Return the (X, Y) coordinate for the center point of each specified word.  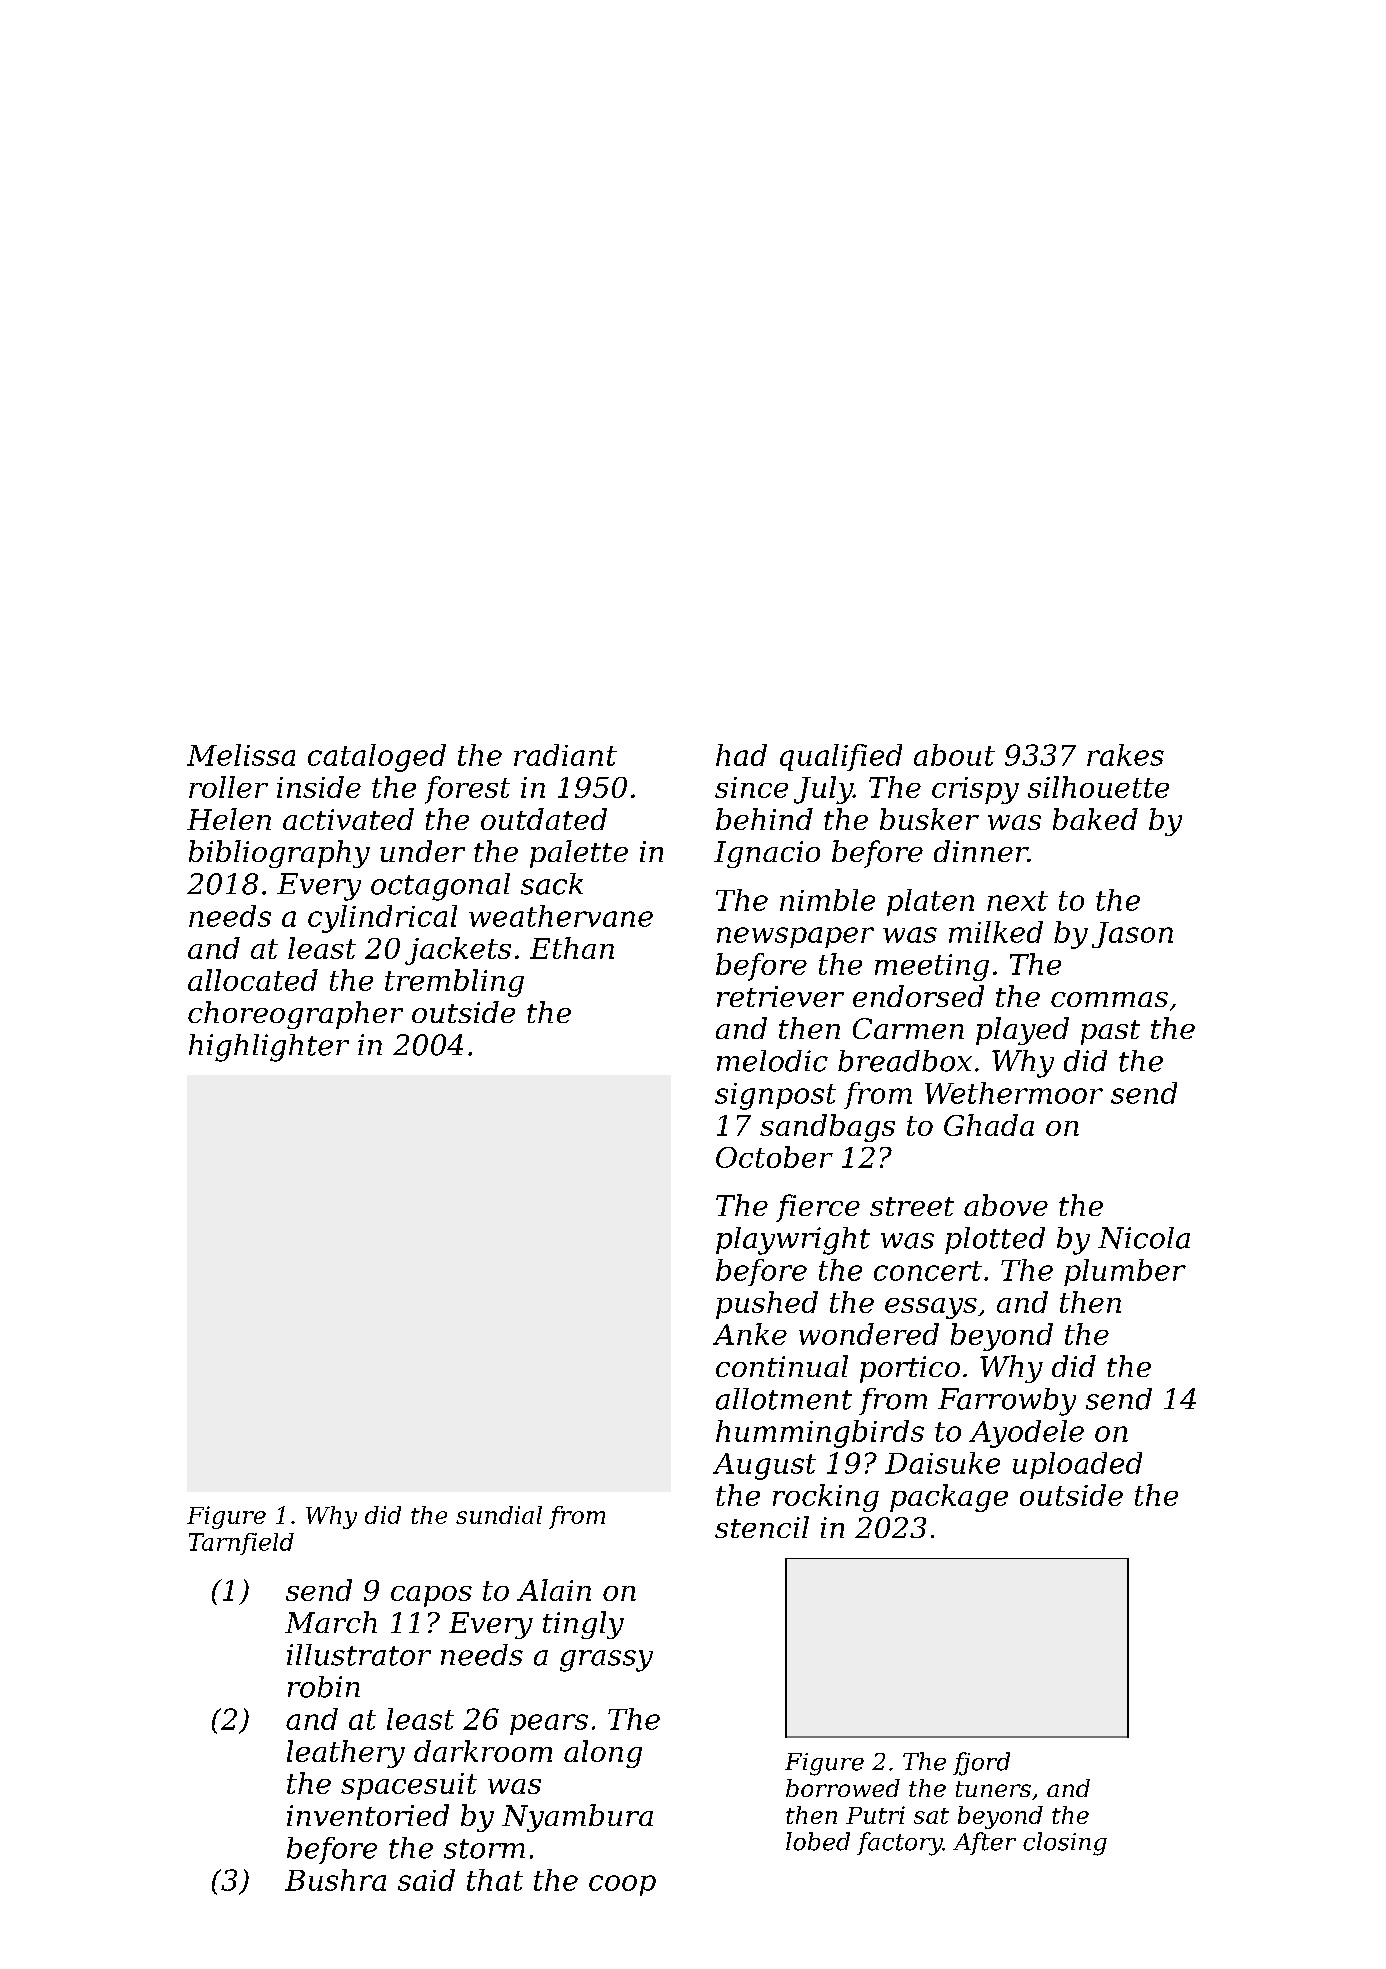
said (426, 1880)
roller (228, 787)
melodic (772, 1061)
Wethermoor (1014, 1093)
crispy (975, 790)
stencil (762, 1527)
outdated (544, 819)
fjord (981, 1764)
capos (431, 1596)
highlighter (269, 1048)
